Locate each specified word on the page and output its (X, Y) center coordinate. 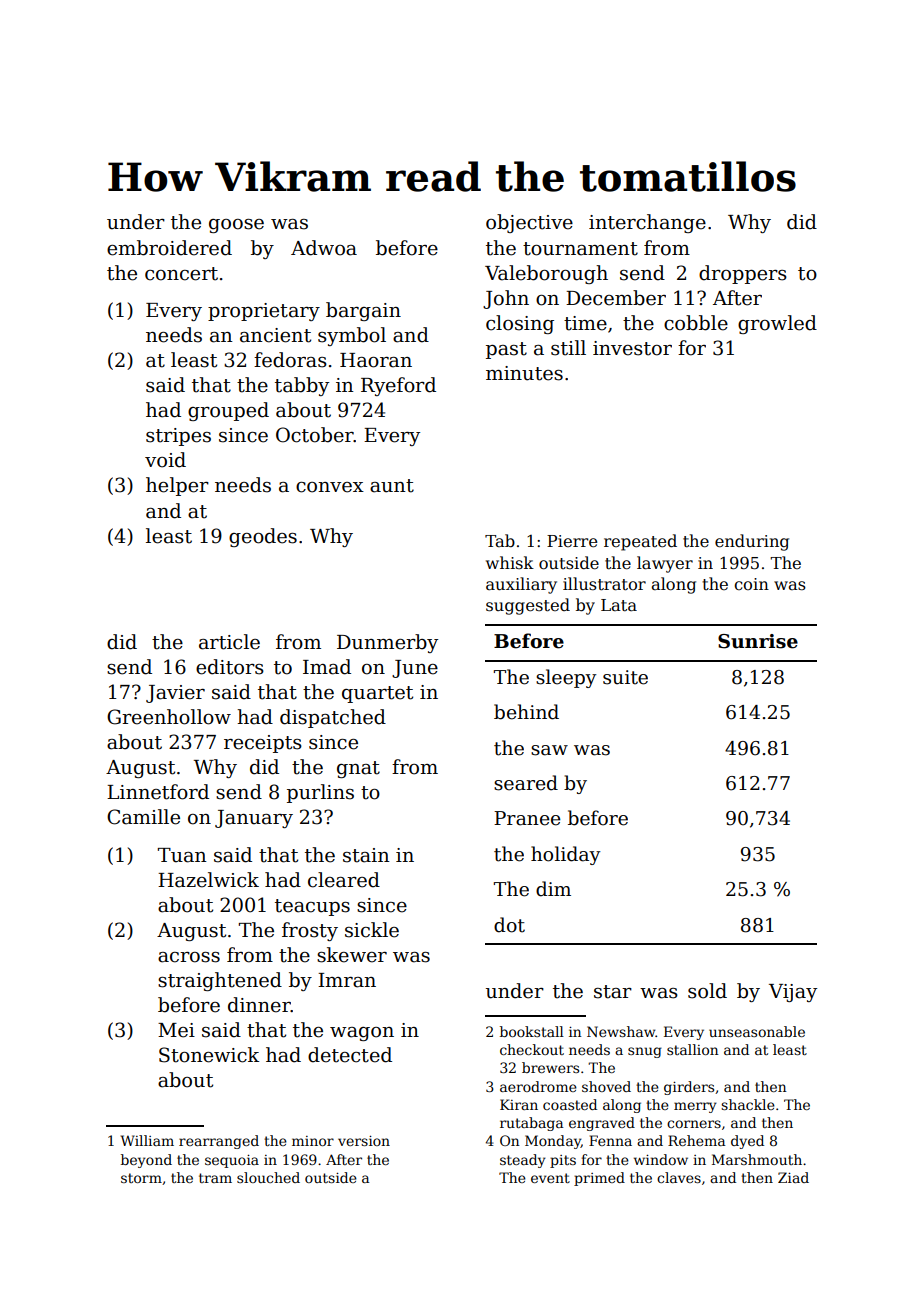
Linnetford (158, 792)
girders (689, 1088)
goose (236, 226)
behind (526, 712)
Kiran (519, 1104)
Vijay (793, 993)
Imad (327, 667)
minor (313, 1141)
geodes (263, 537)
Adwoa (324, 248)
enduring (752, 542)
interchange (647, 223)
